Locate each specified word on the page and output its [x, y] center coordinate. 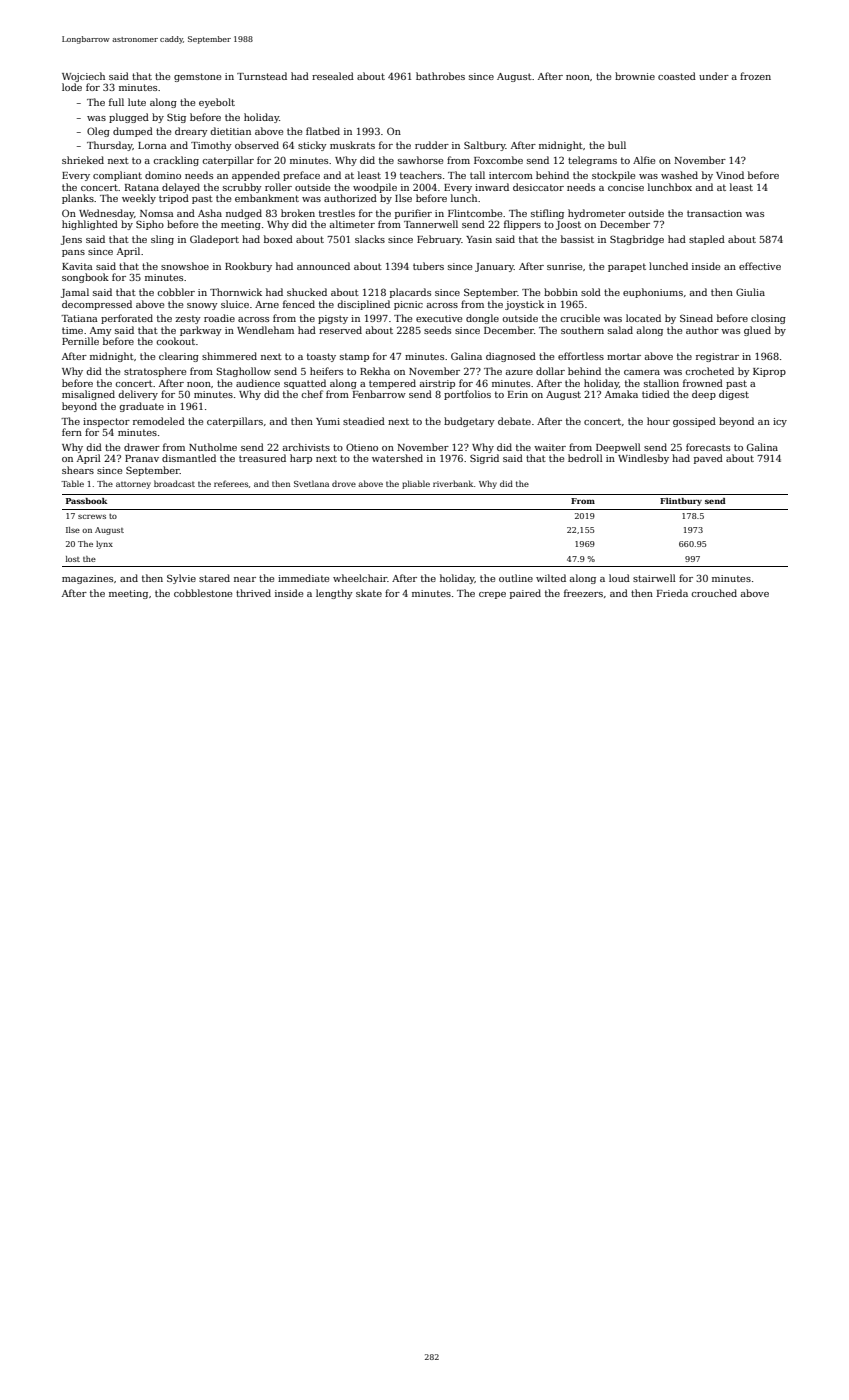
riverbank [453, 483]
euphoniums [653, 293]
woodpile [375, 188]
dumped [133, 132]
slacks [370, 239]
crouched [714, 593]
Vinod [730, 175]
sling [162, 240]
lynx [104, 545]
